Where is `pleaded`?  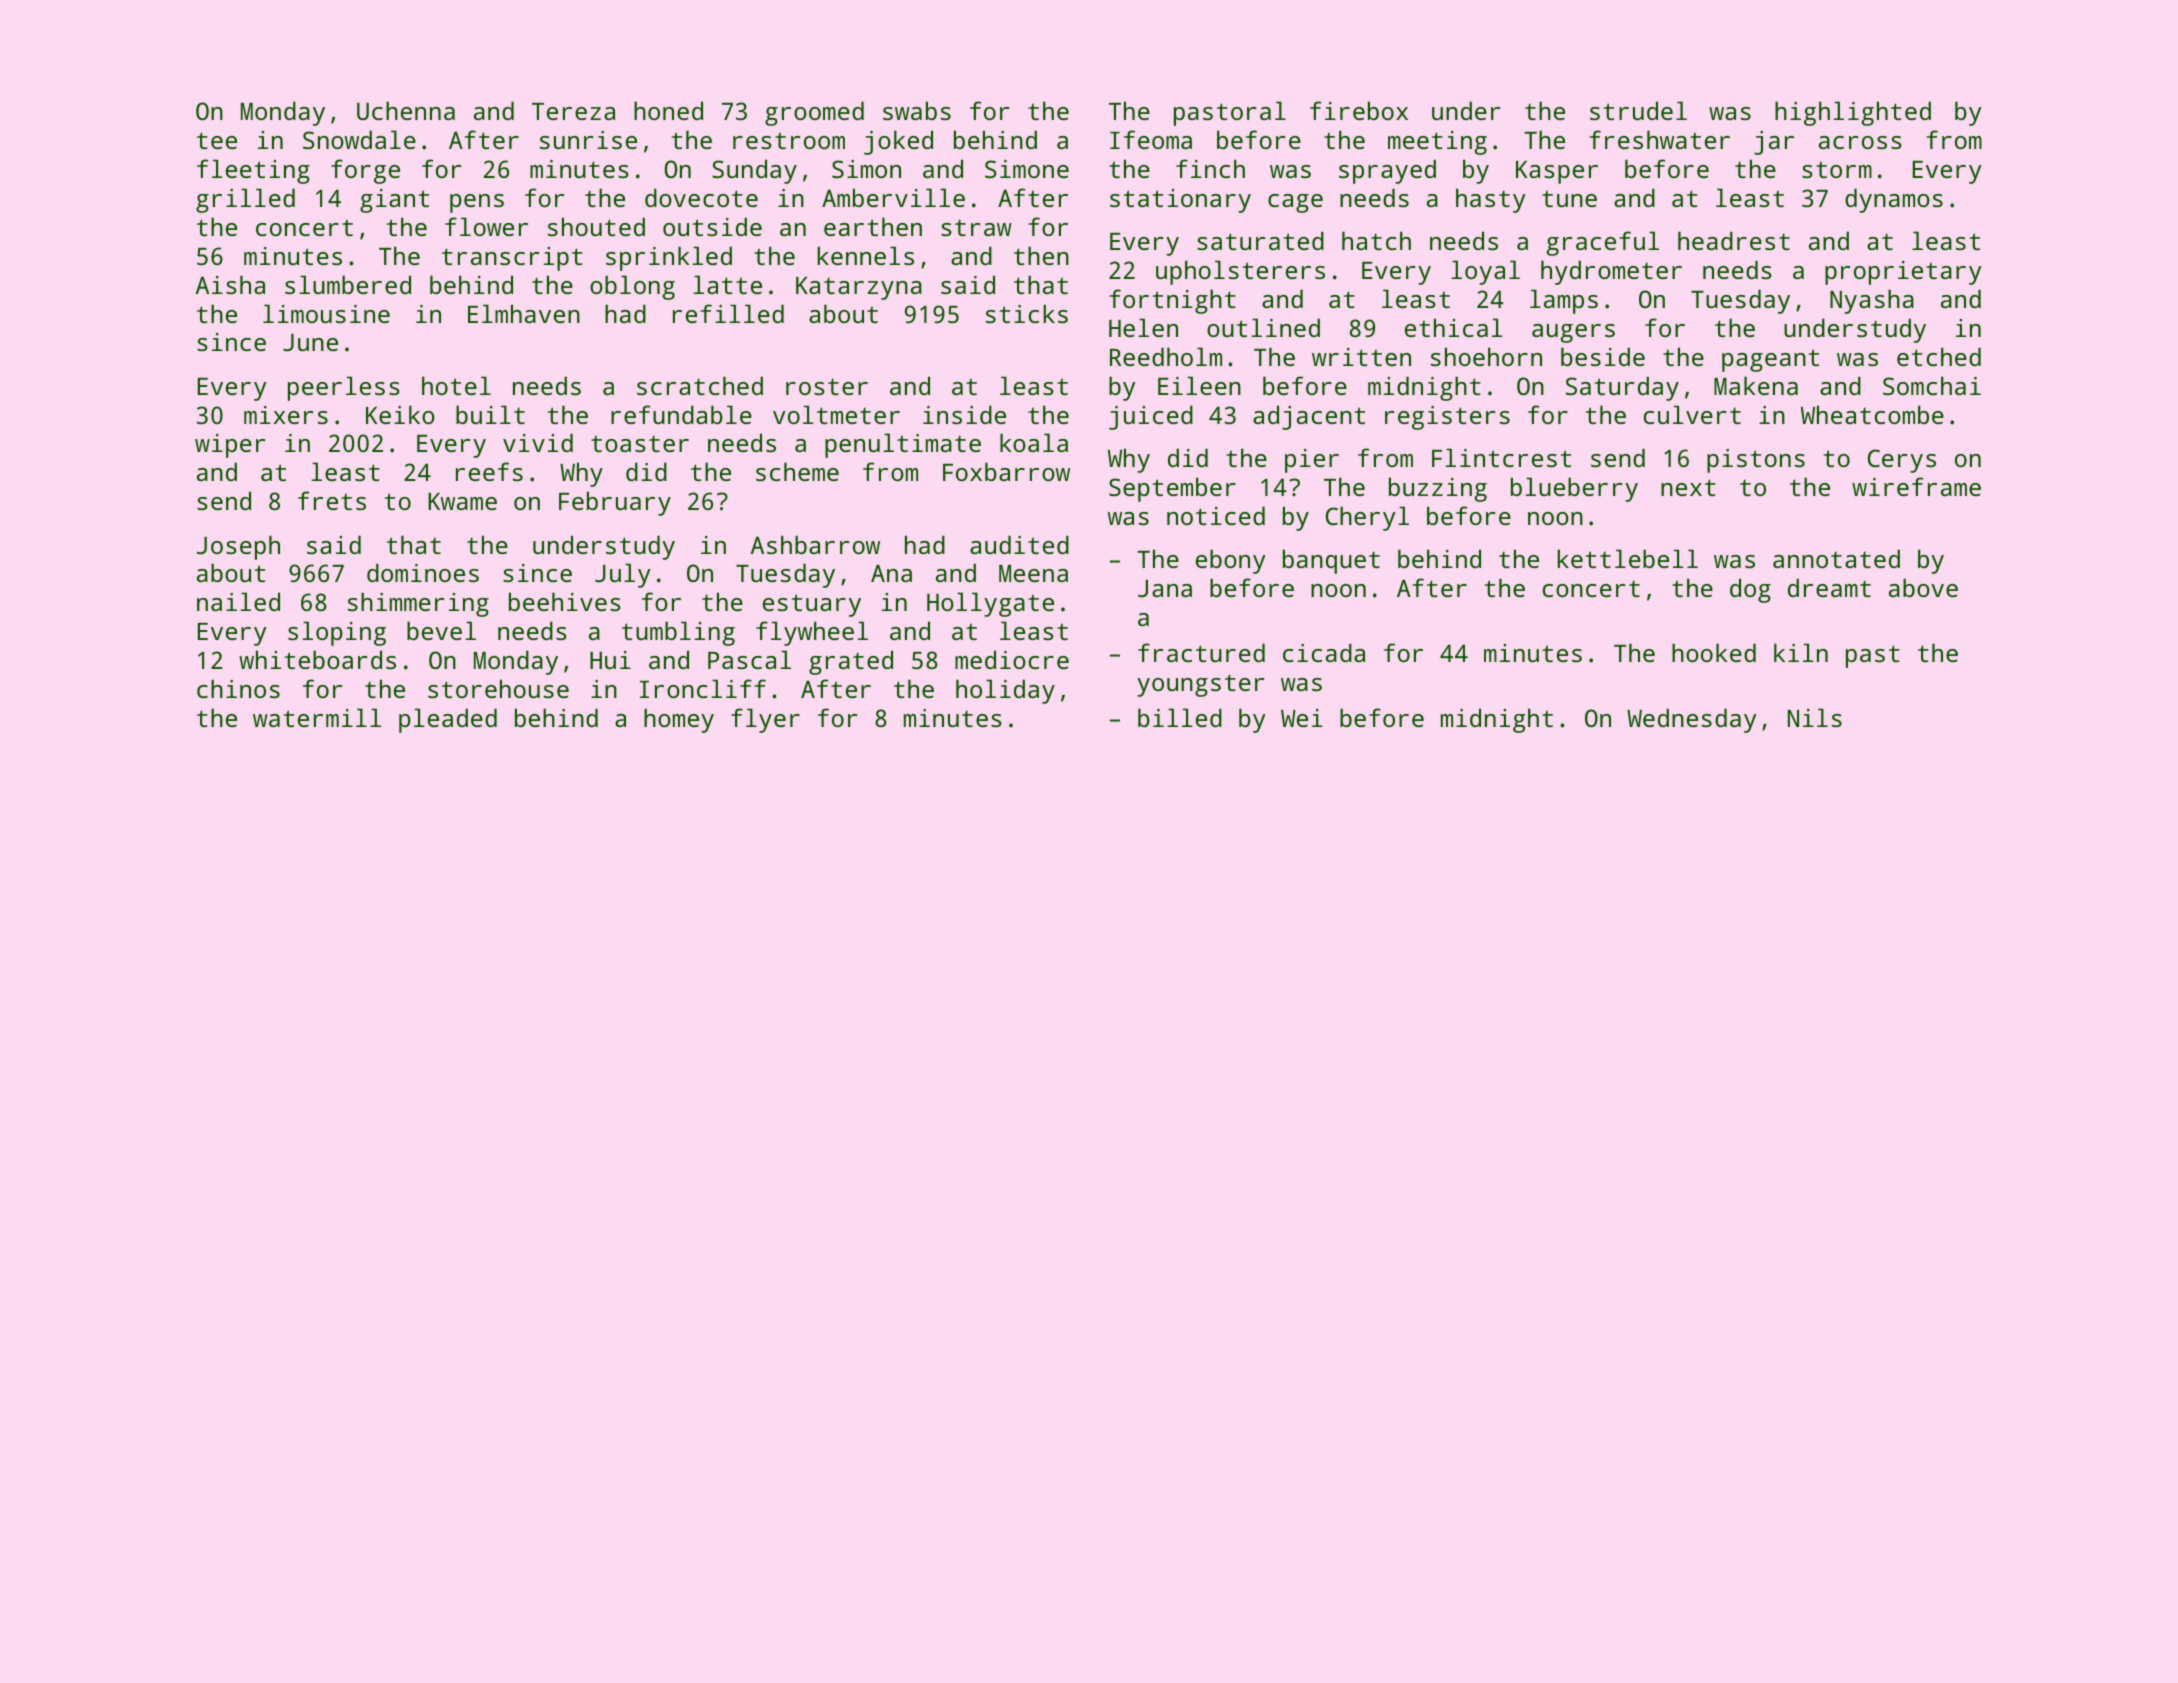
pleaded is located at coordinates (448, 720).
